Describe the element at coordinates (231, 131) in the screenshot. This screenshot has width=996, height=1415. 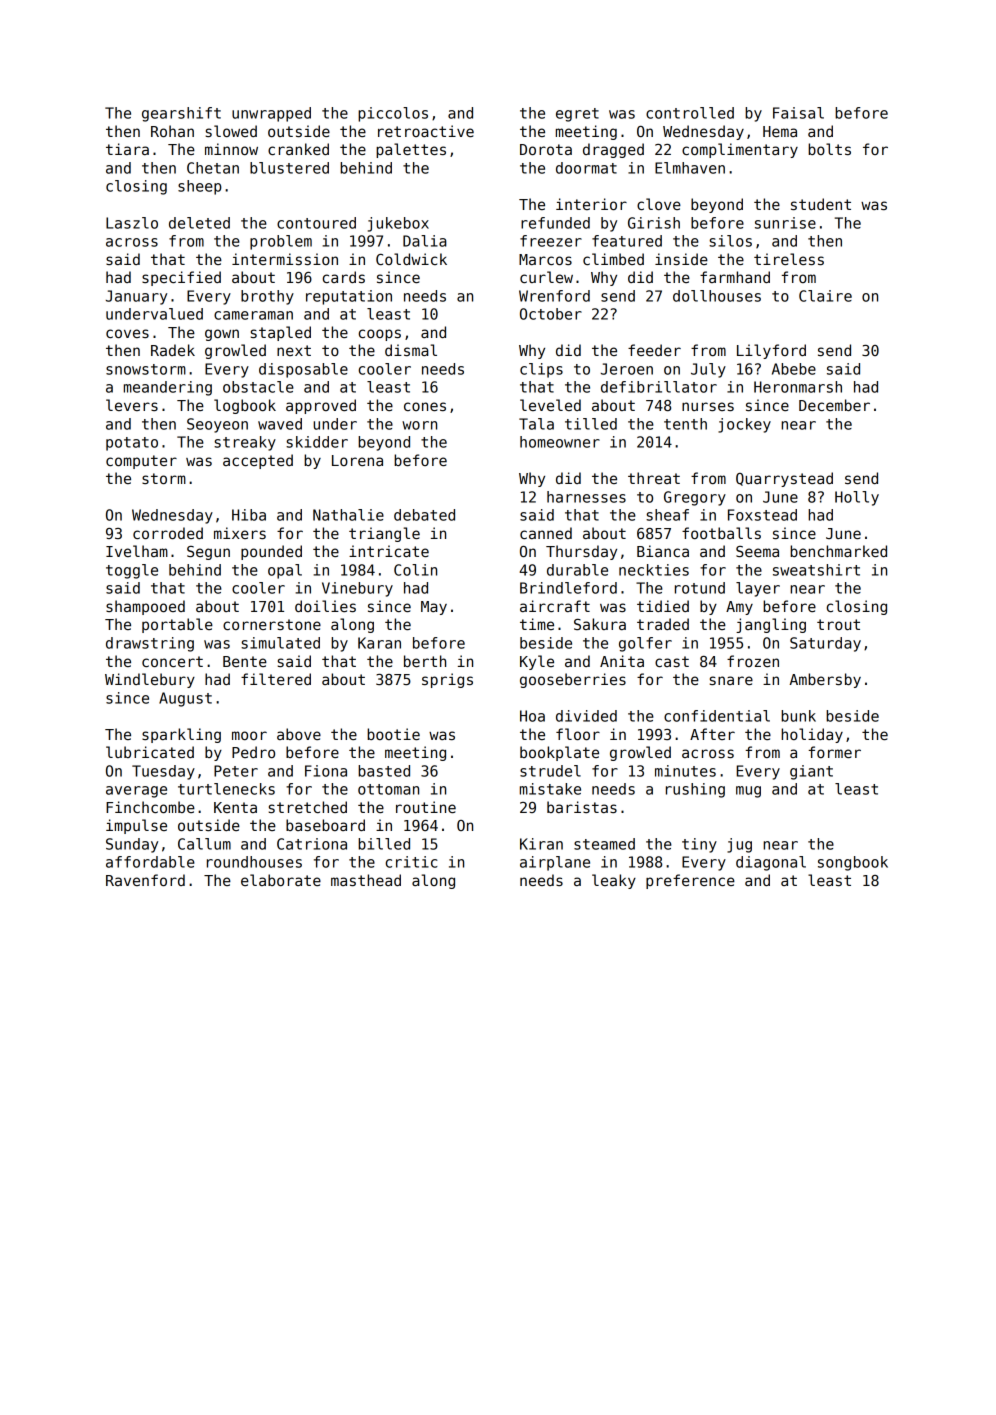
I see `slowed` at that location.
